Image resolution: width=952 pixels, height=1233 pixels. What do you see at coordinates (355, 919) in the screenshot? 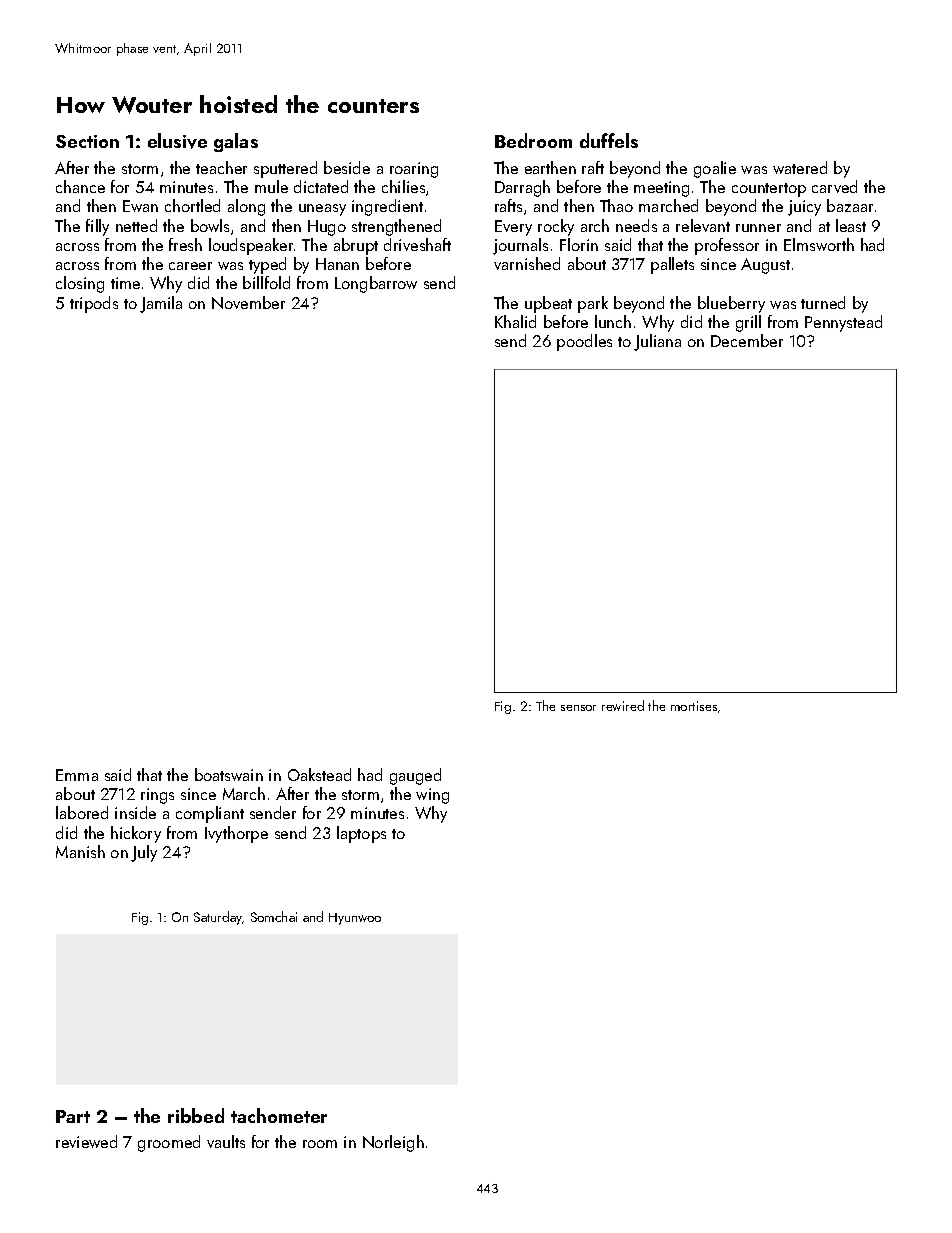
I see `Hyunwoo` at bounding box center [355, 919].
